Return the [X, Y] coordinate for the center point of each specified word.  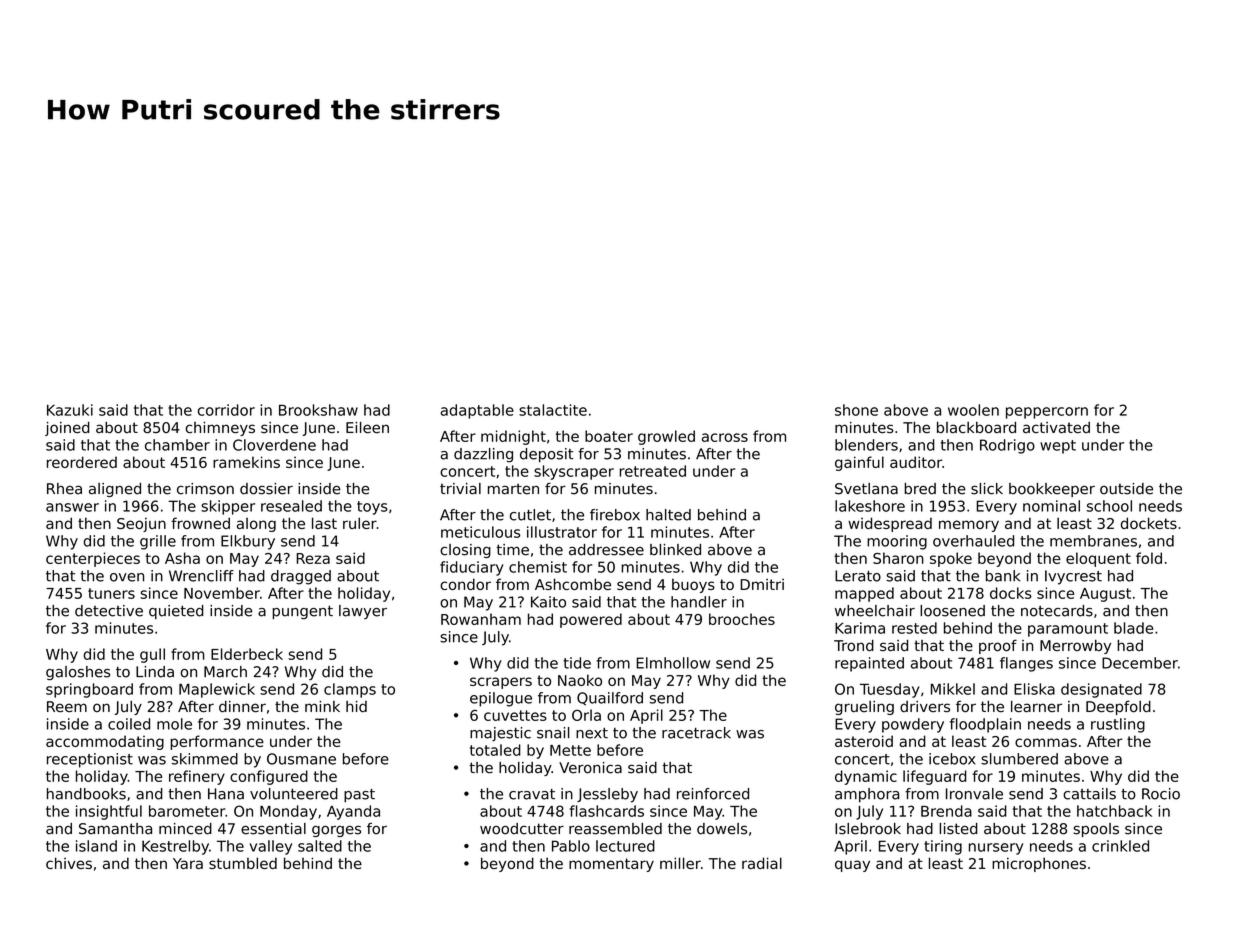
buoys [693, 586]
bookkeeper [1052, 490]
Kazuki [70, 410]
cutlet [530, 515]
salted [320, 846]
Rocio [1161, 794]
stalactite [553, 410]
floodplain [985, 725]
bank [1003, 576]
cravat [532, 794]
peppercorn [1047, 413]
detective [109, 611]
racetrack [696, 733]
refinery [197, 777]
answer [72, 507]
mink [322, 706]
